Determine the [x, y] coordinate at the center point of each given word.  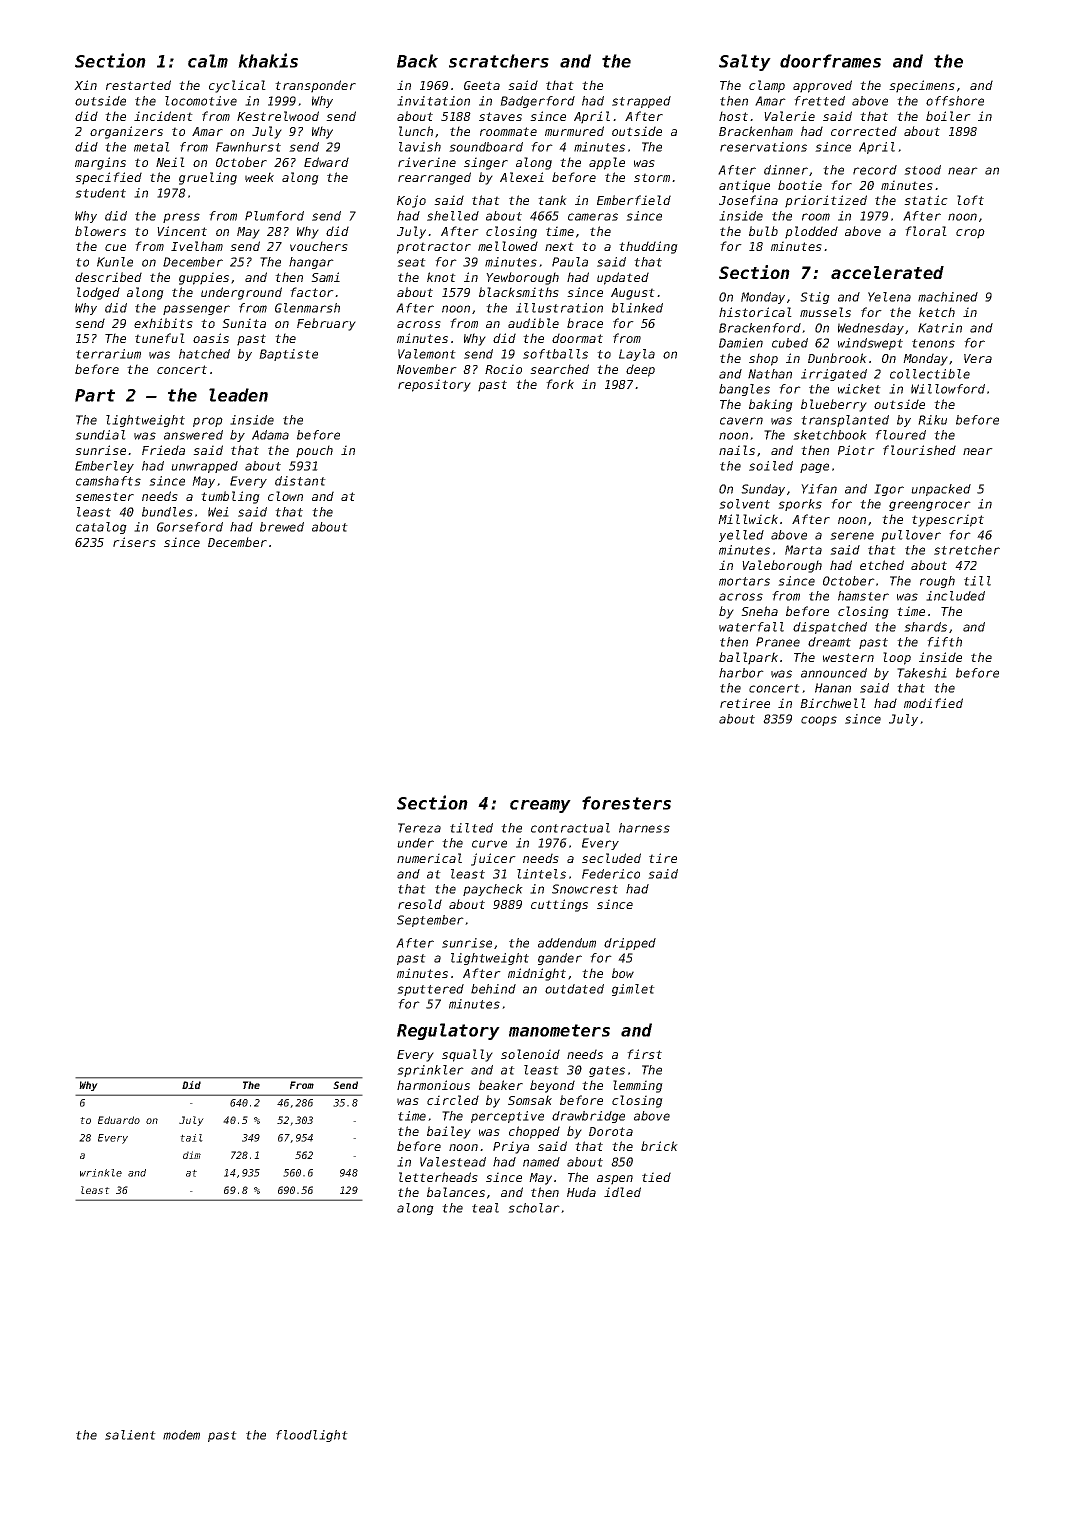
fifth [944, 642]
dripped [630, 944]
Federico [611, 874]
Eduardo [119, 1120]
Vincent [182, 231]
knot [441, 277]
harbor [741, 673]
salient [130, 1435]
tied [656, 1177]
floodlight [312, 1436]
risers [134, 542]
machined [948, 297]
